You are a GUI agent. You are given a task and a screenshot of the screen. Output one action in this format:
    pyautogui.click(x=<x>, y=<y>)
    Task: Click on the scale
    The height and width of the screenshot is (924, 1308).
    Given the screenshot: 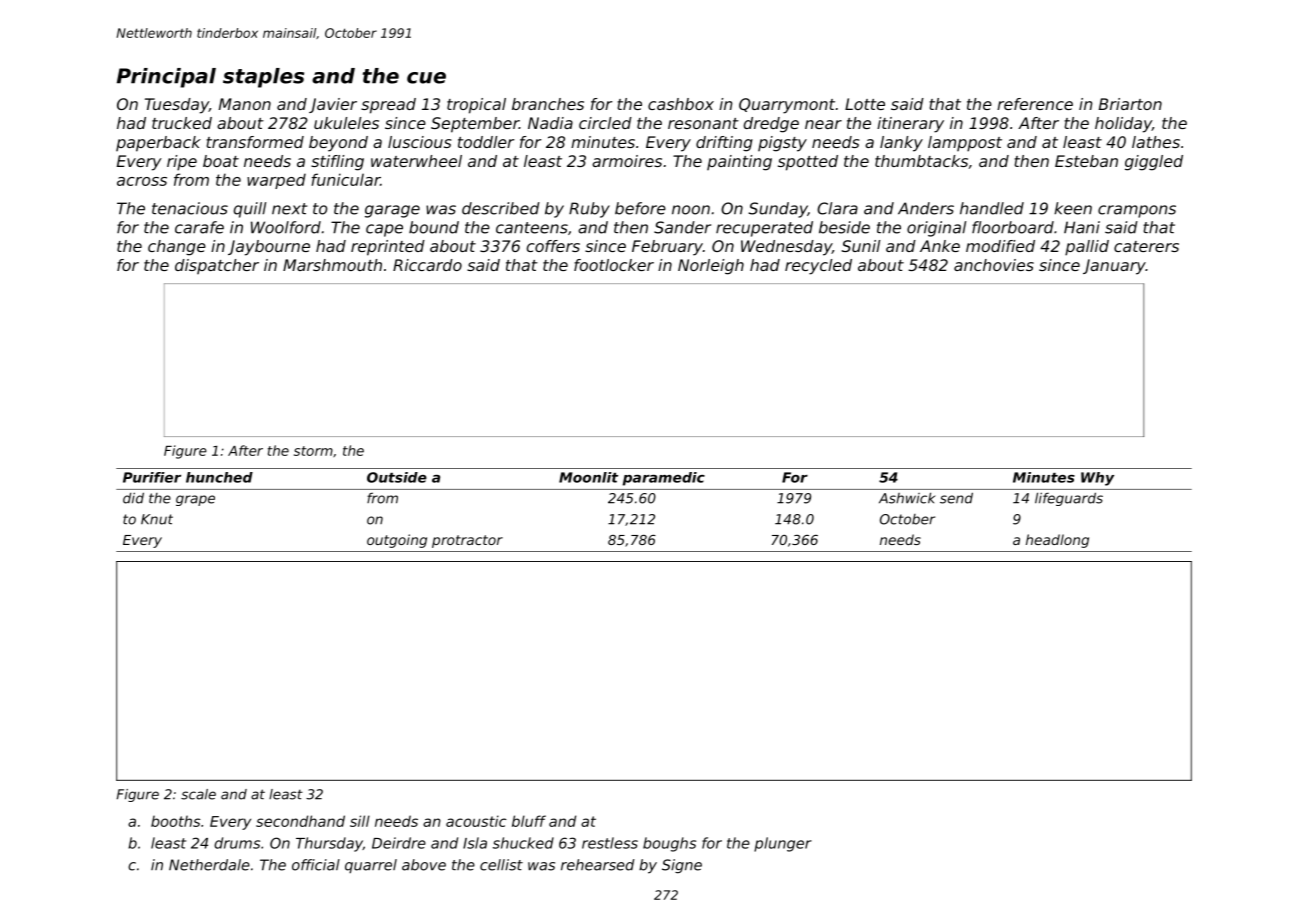 What is the action you would take?
    pyautogui.click(x=198, y=794)
